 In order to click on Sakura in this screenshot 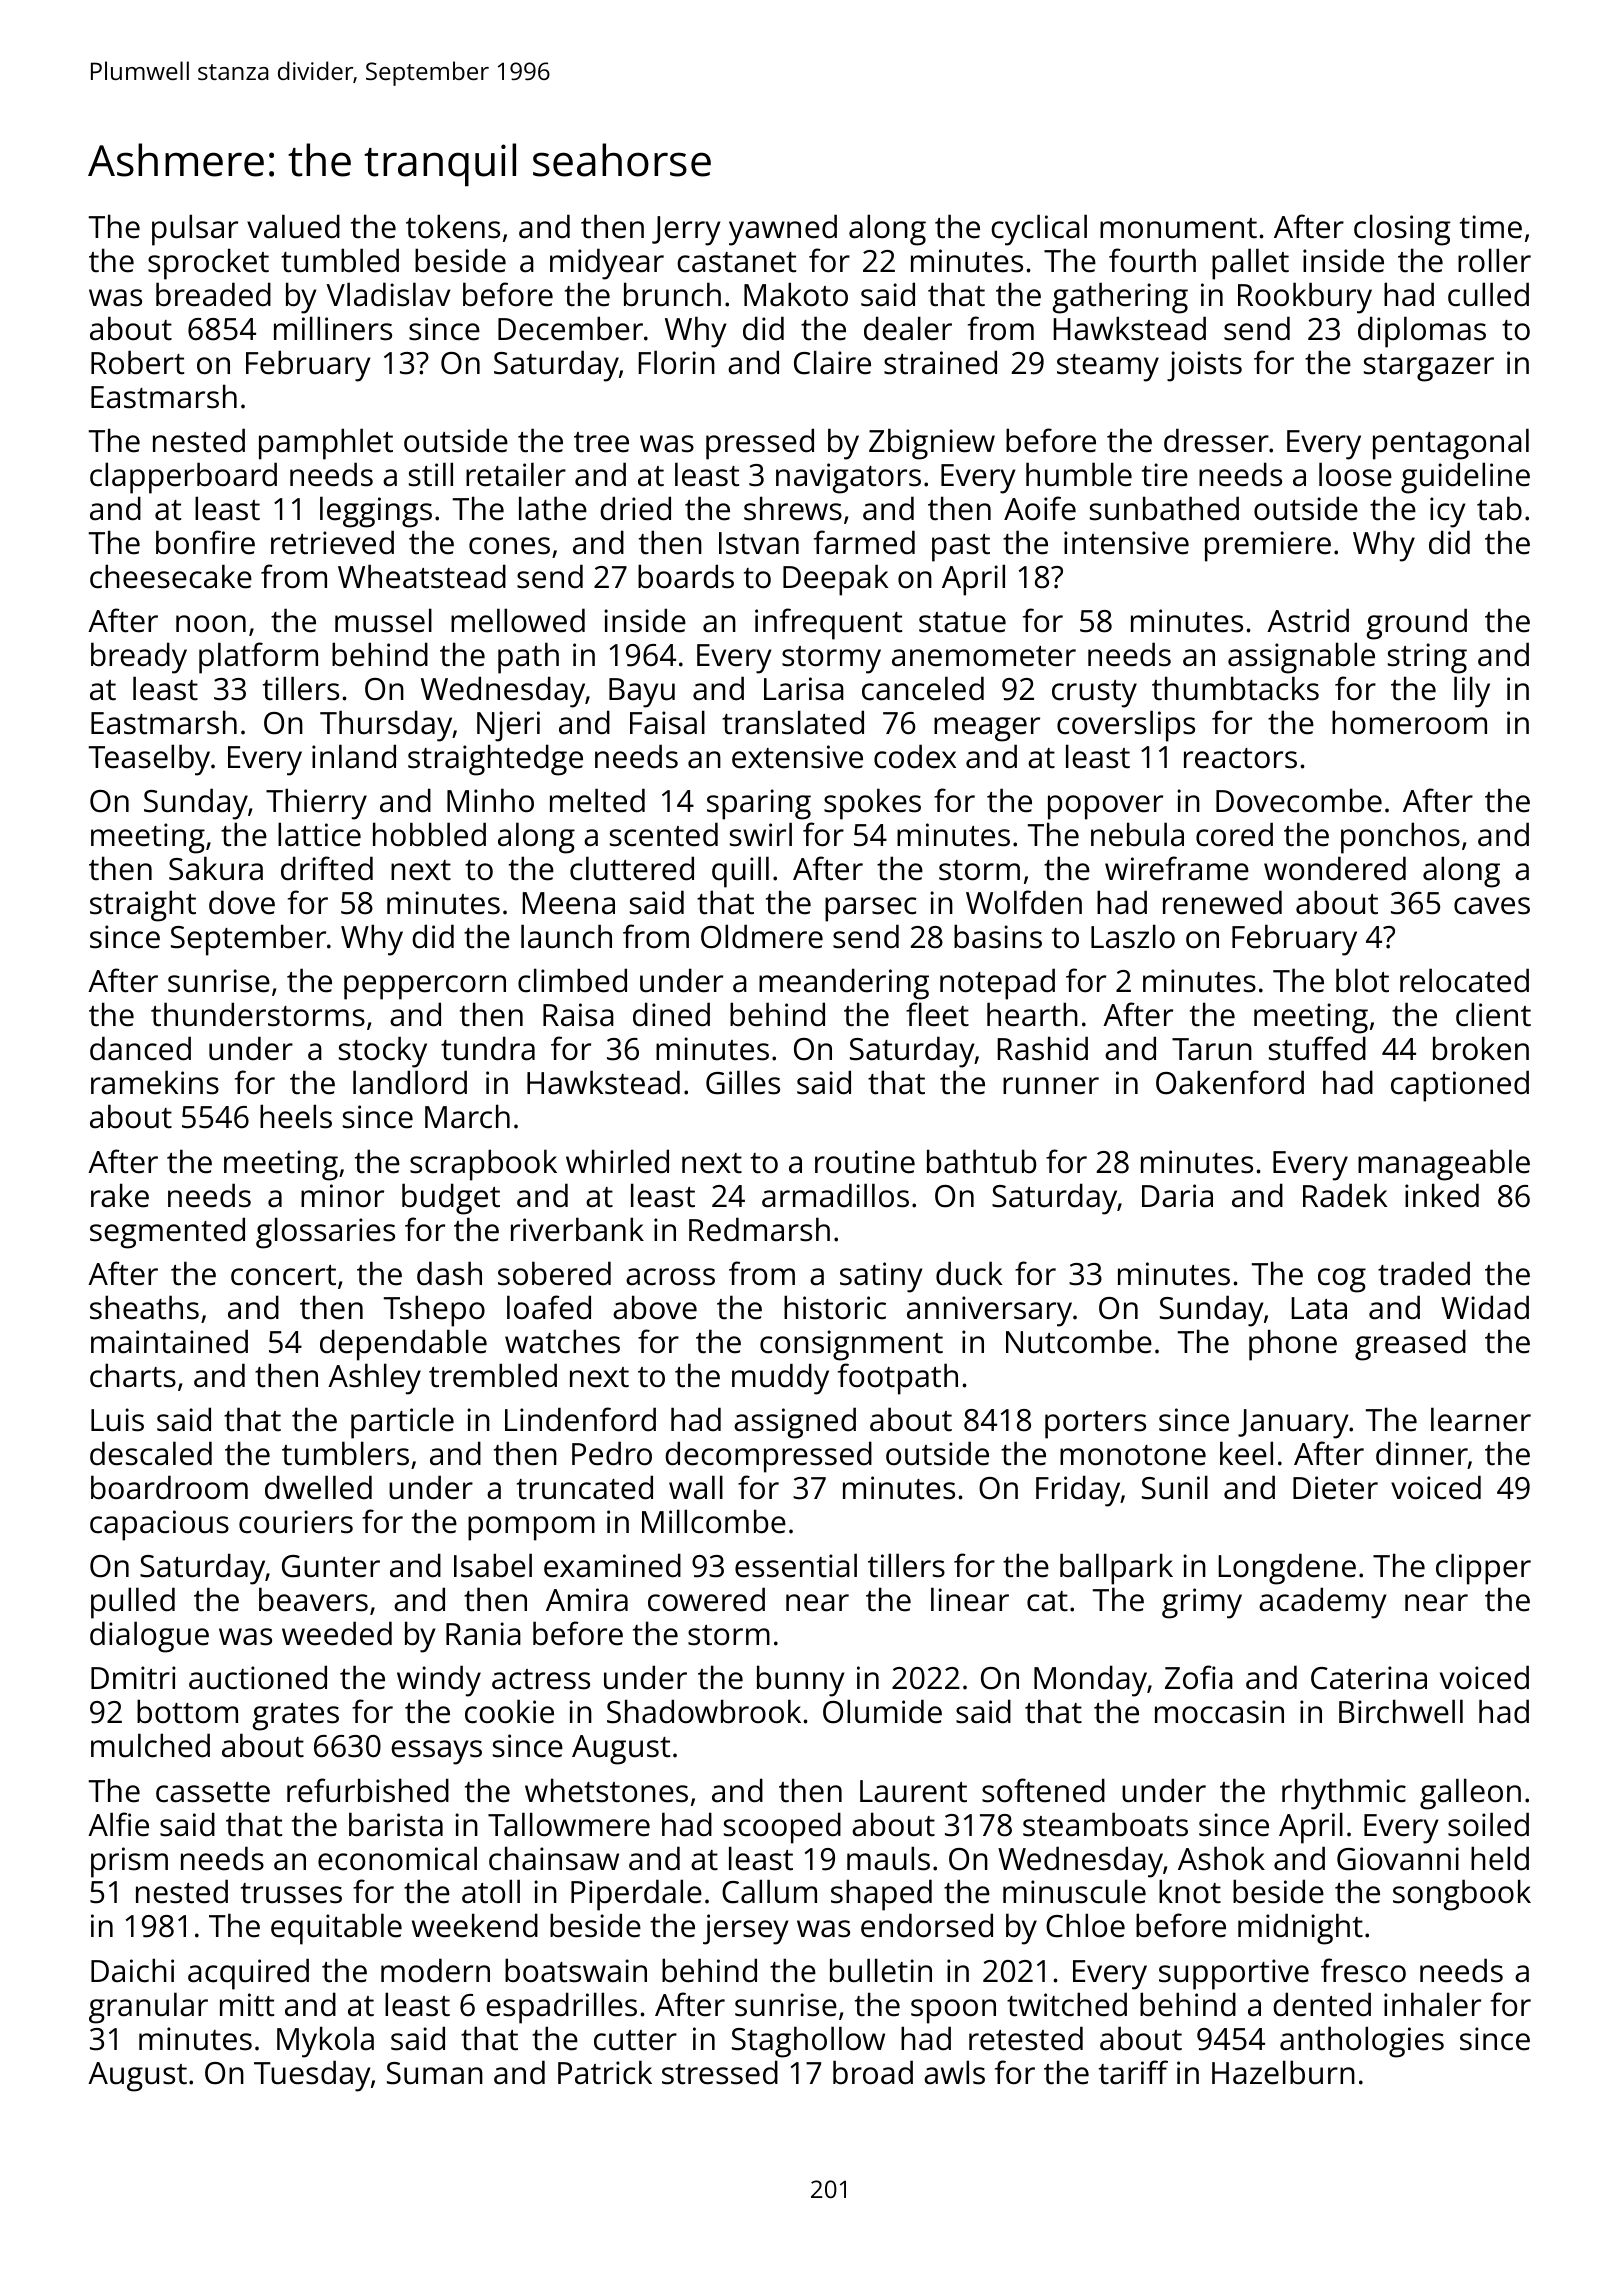, I will do `click(216, 868)`.
